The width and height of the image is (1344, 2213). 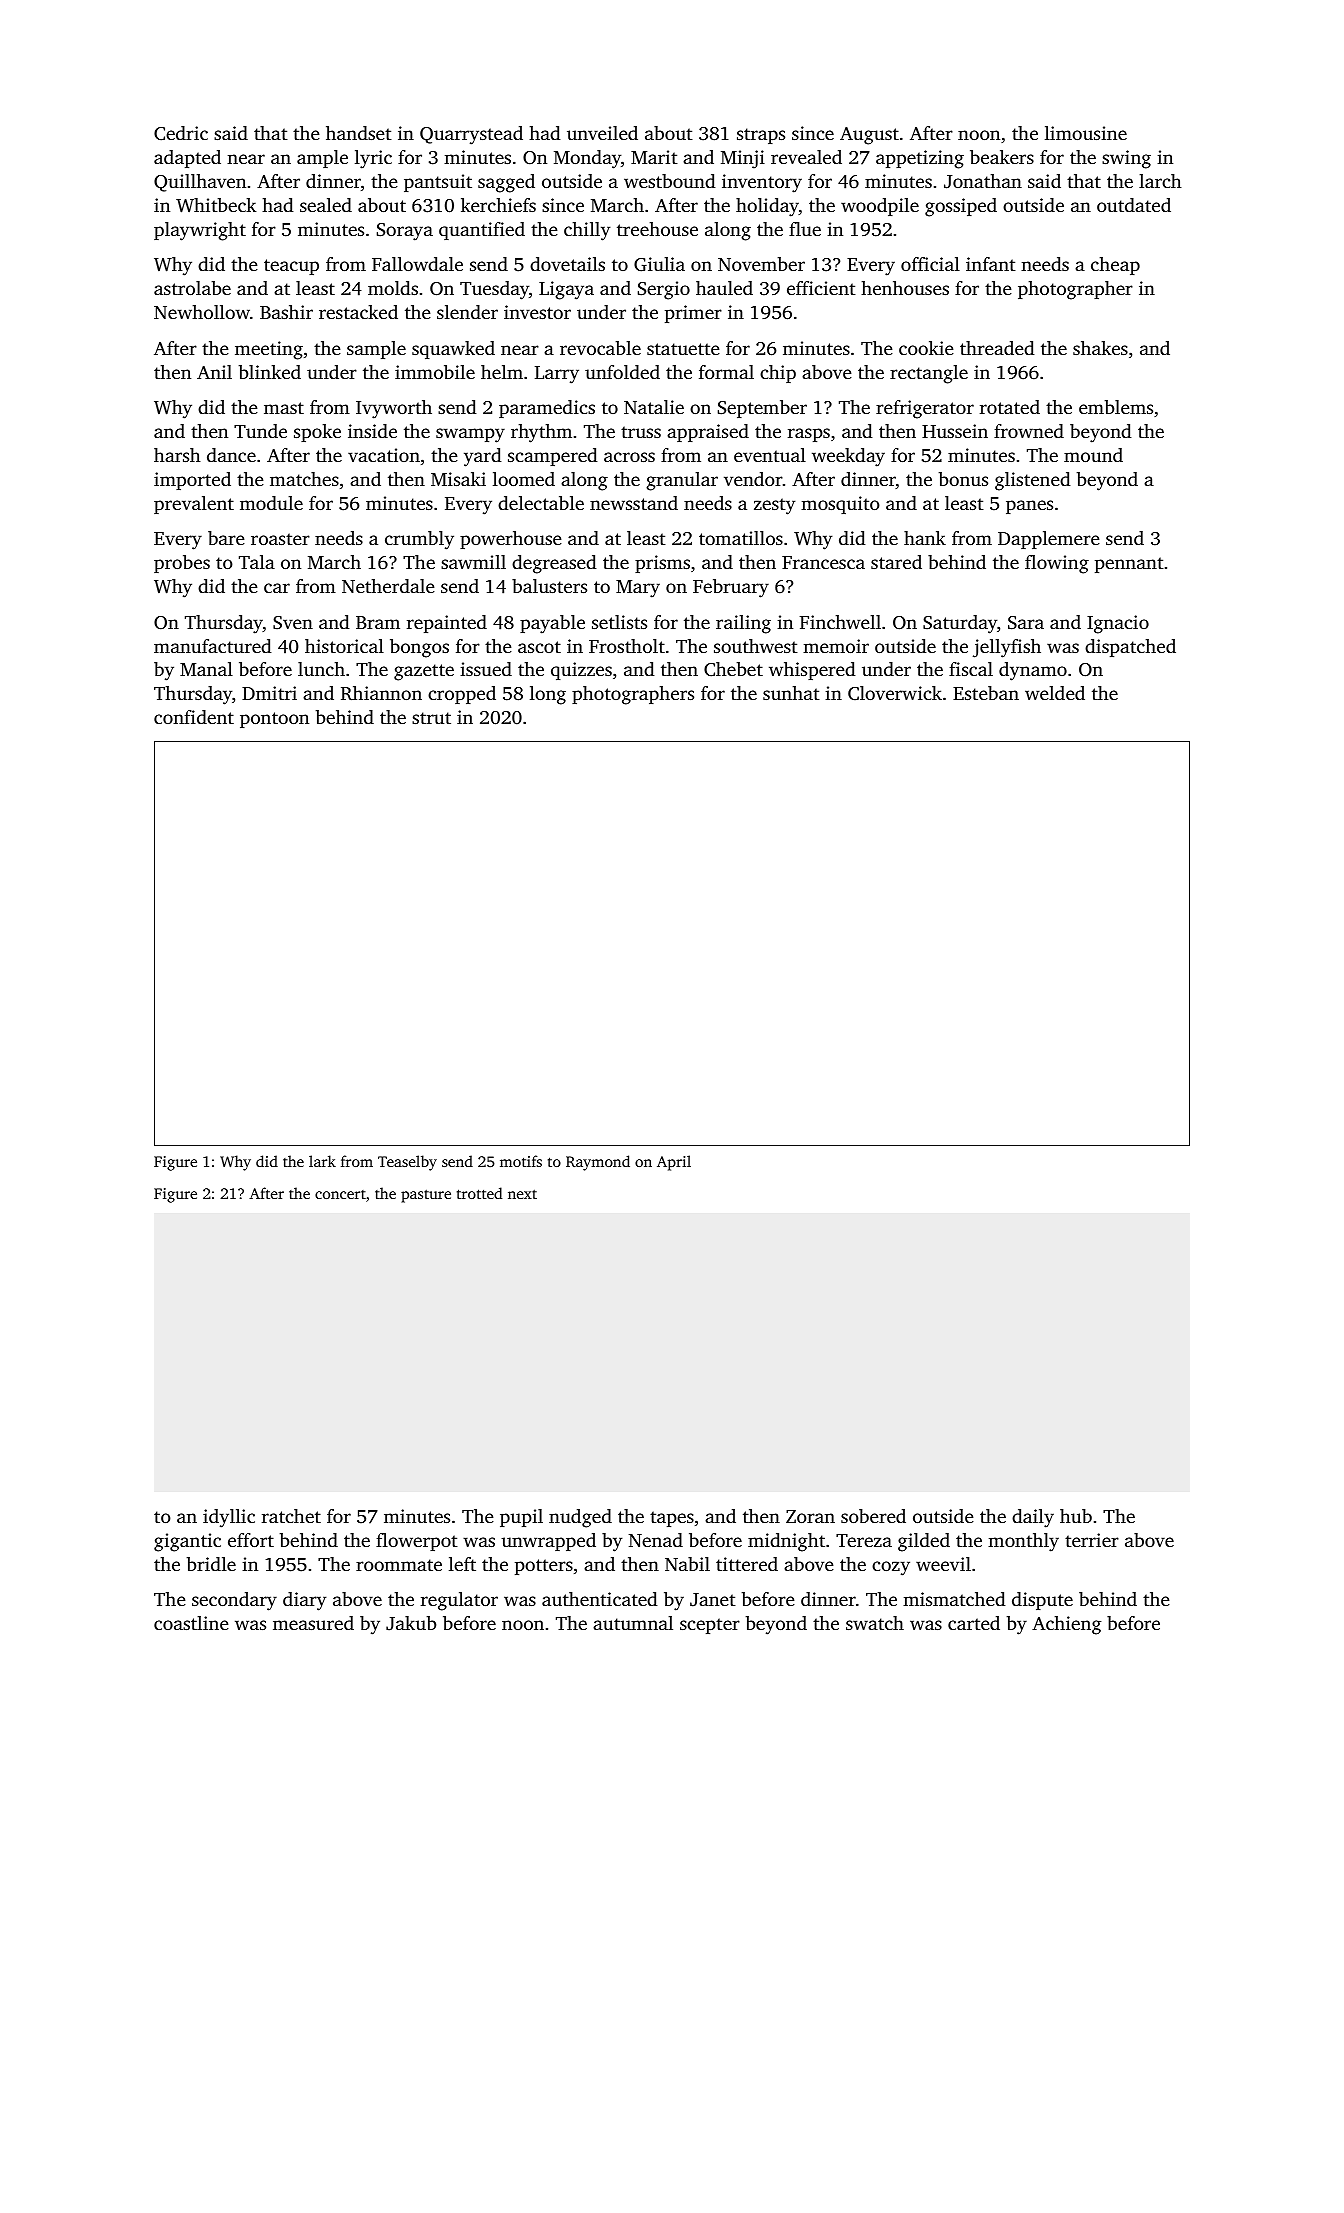 I want to click on daily, so click(x=1033, y=1518).
